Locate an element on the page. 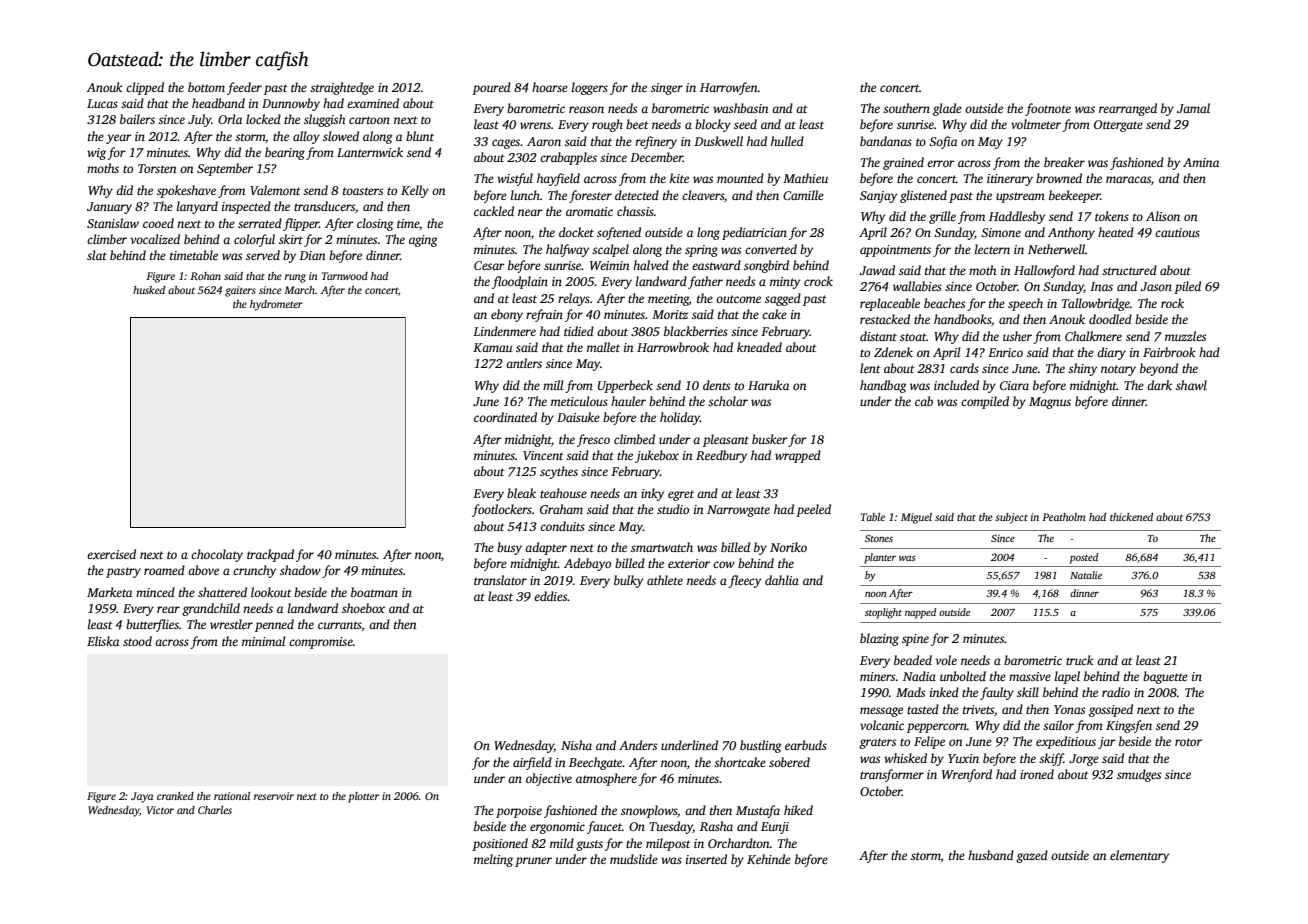 The width and height of the image is (1308, 924). Victor is located at coordinates (160, 810).
